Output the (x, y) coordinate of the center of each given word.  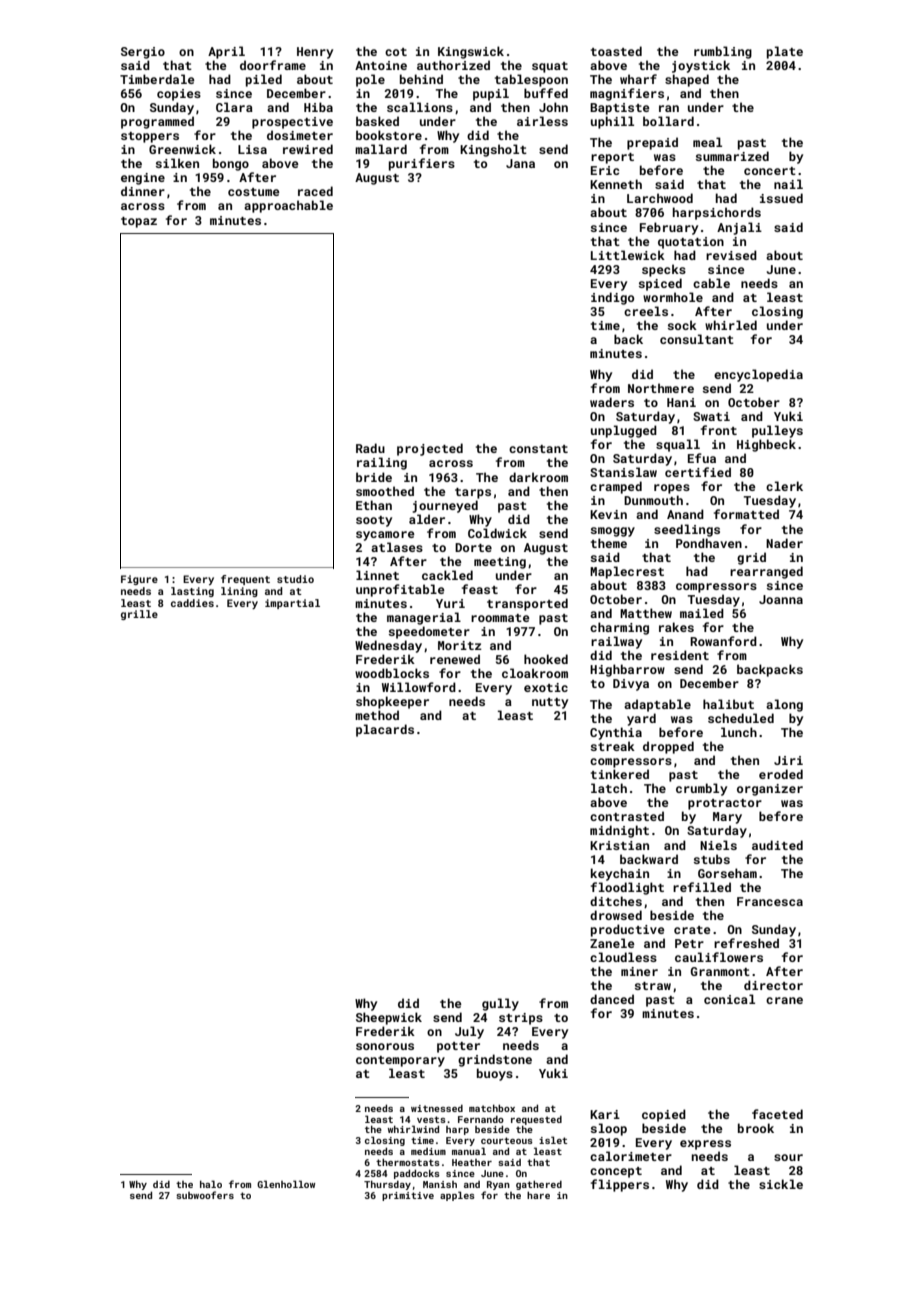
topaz (139, 222)
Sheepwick (389, 1018)
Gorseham (727, 873)
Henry (315, 53)
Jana (520, 163)
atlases (397, 547)
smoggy (613, 532)
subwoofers (205, 1195)
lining (239, 592)
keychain (620, 874)
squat (550, 67)
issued (781, 198)
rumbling (723, 52)
